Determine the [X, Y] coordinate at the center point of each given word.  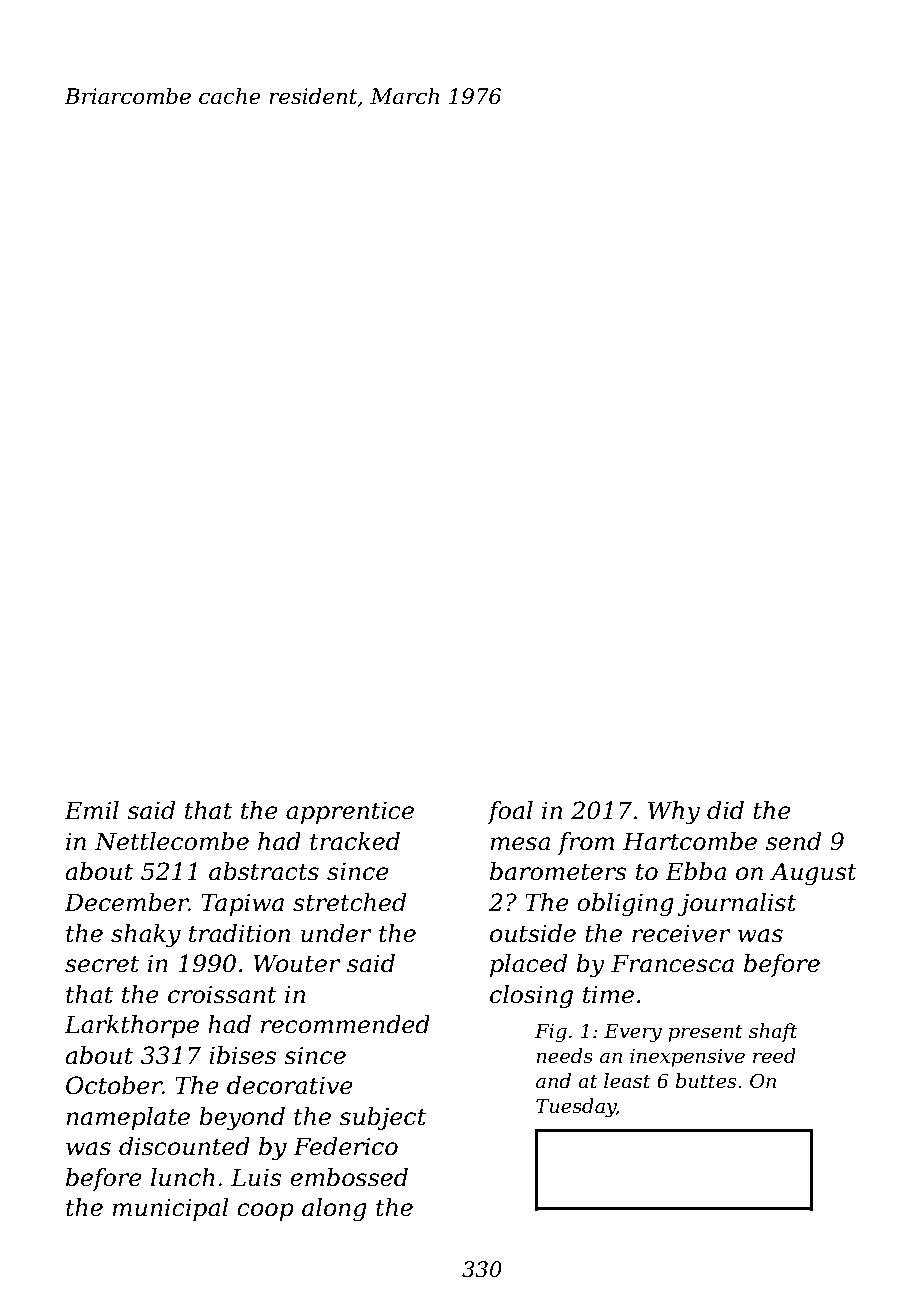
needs [564, 1056]
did [725, 810]
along [334, 1210]
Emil [91, 810]
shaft [773, 1032]
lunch [183, 1177]
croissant [222, 994]
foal [510, 812]
